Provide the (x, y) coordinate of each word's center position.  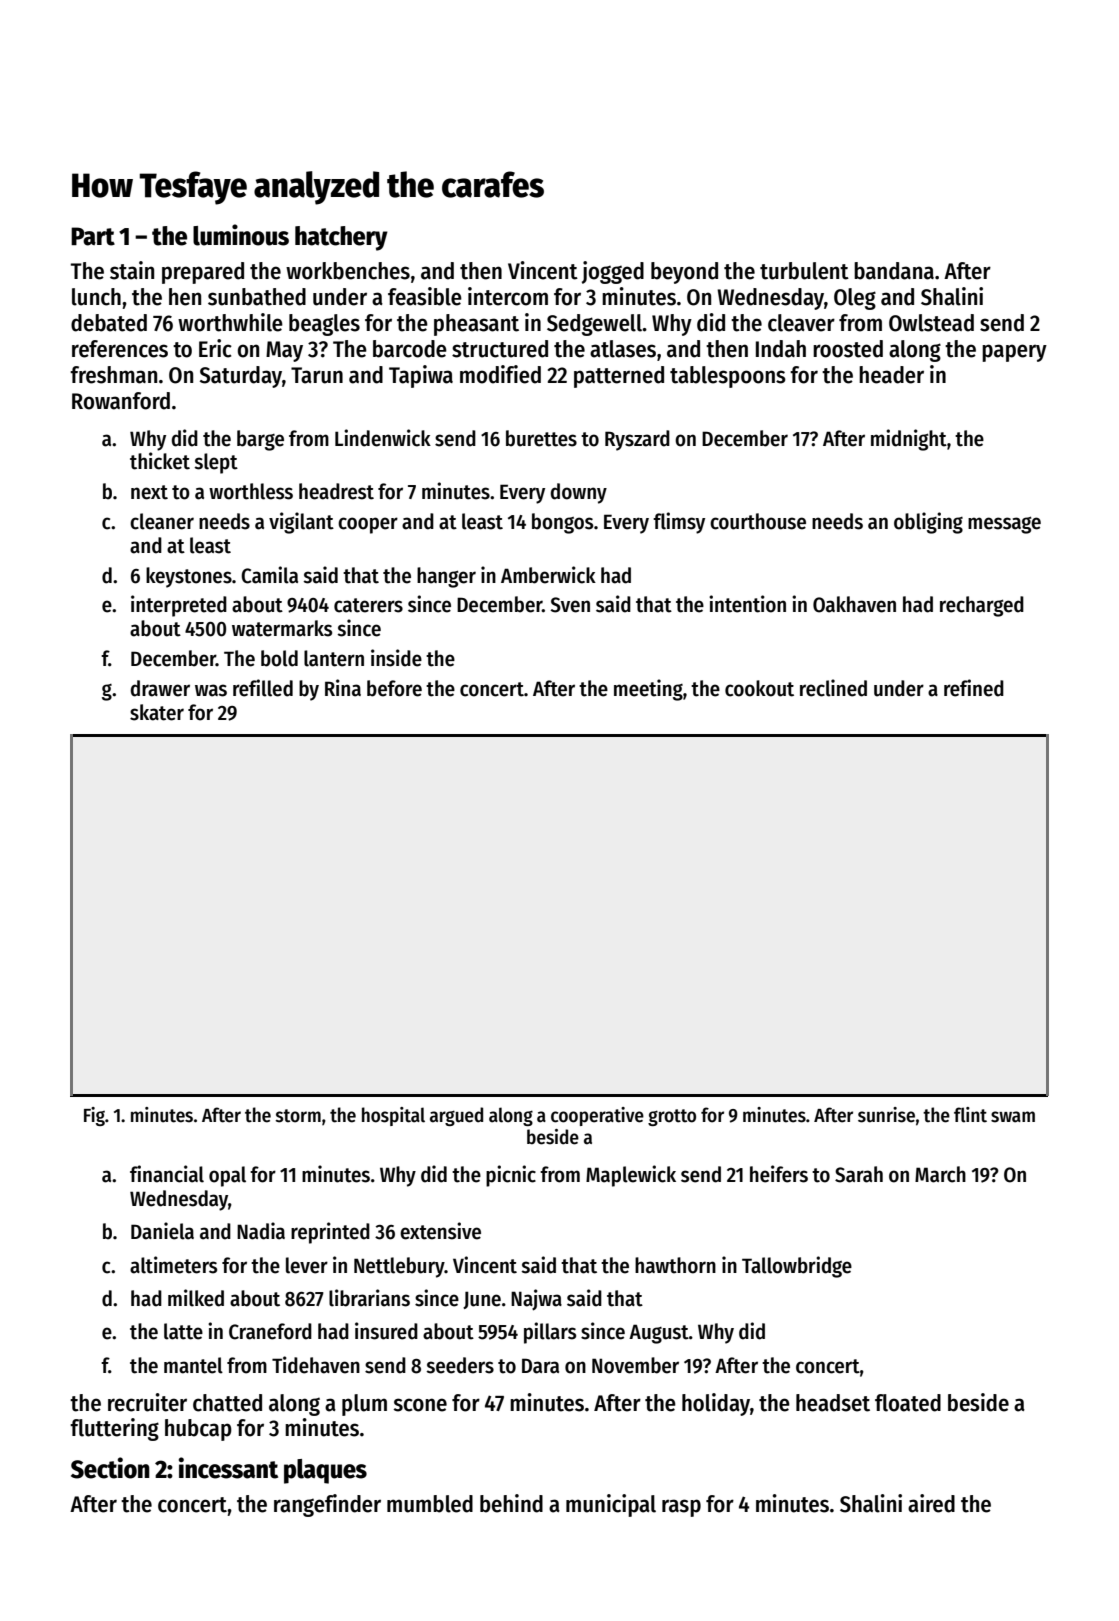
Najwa (536, 1300)
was (211, 690)
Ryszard (637, 440)
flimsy (679, 523)
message (1004, 525)
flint (970, 1115)
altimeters (173, 1265)
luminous (241, 235)
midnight (909, 440)
